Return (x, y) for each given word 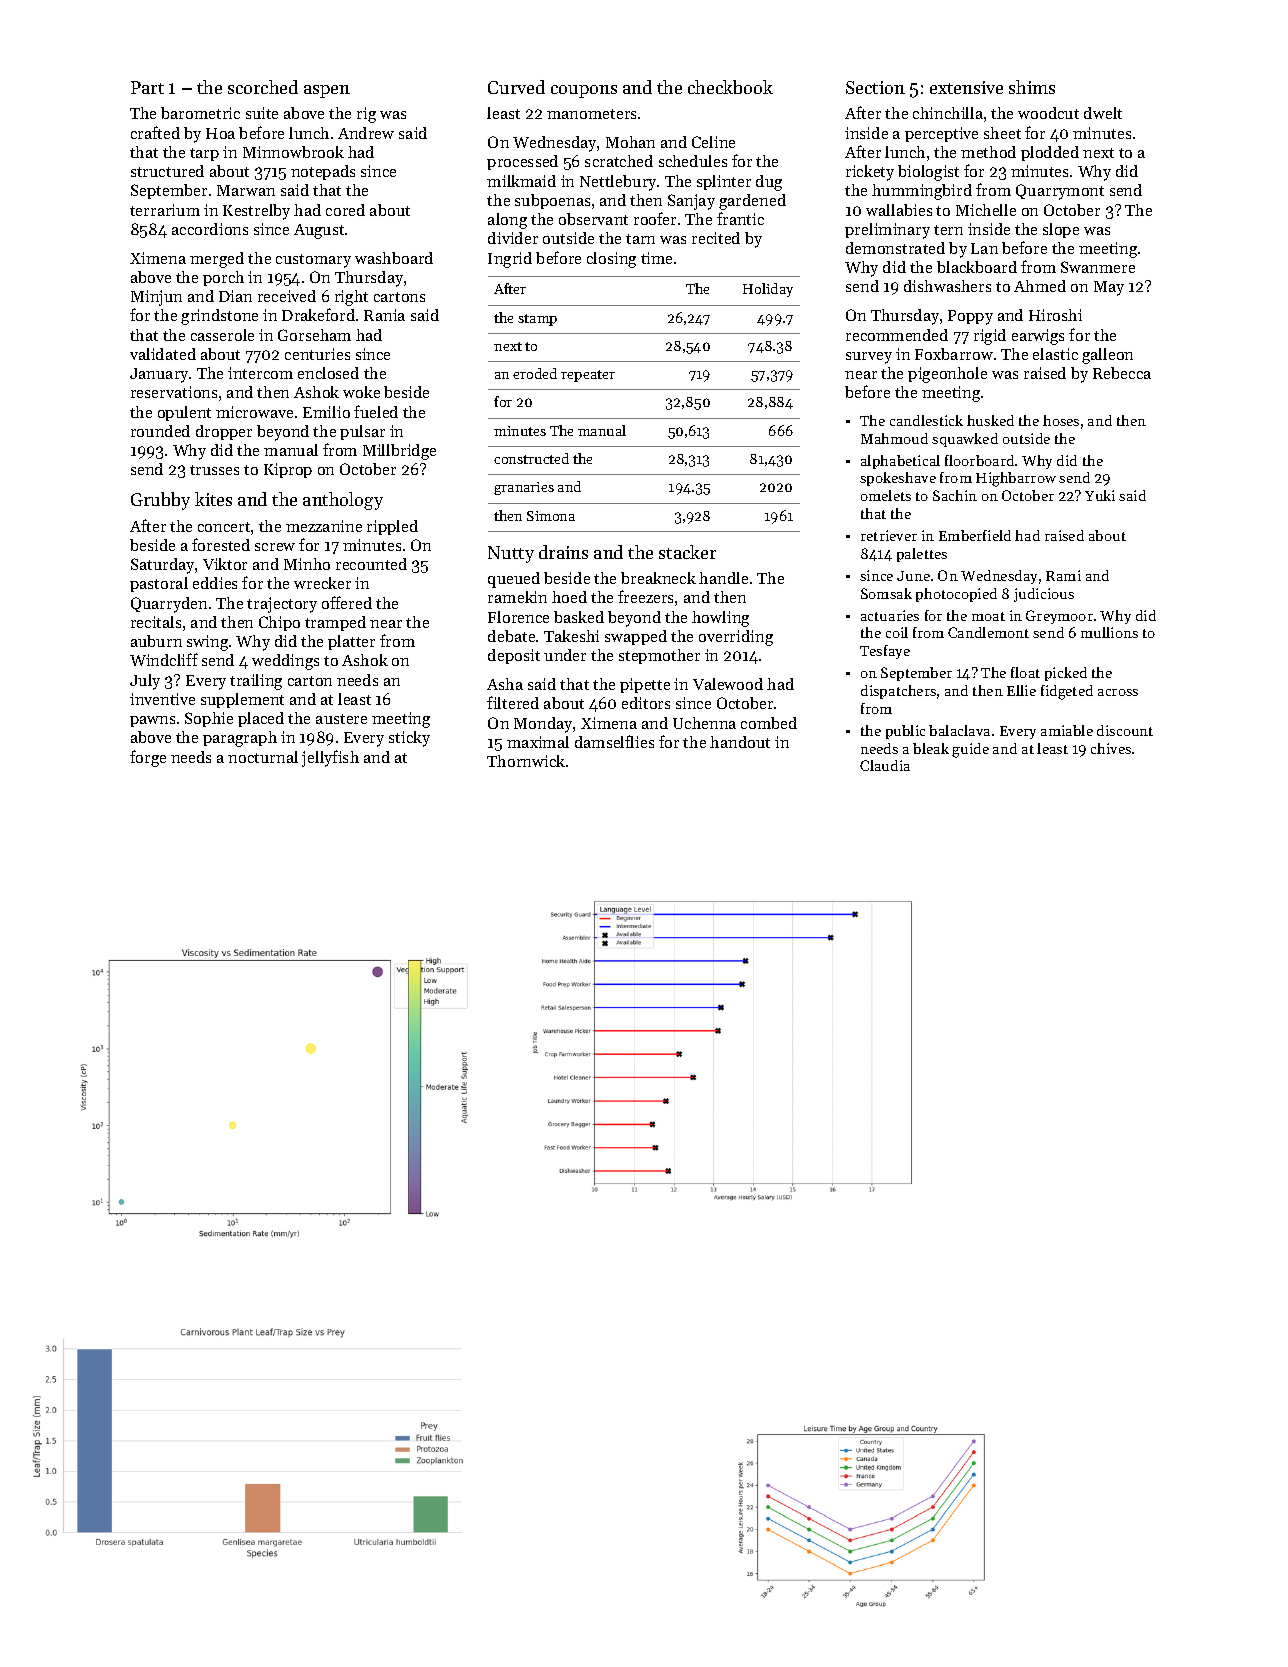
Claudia (885, 765)
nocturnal (263, 757)
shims (1032, 87)
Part (147, 87)
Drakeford (318, 314)
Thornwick (526, 761)
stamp (537, 320)
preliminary (887, 231)
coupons (584, 91)
